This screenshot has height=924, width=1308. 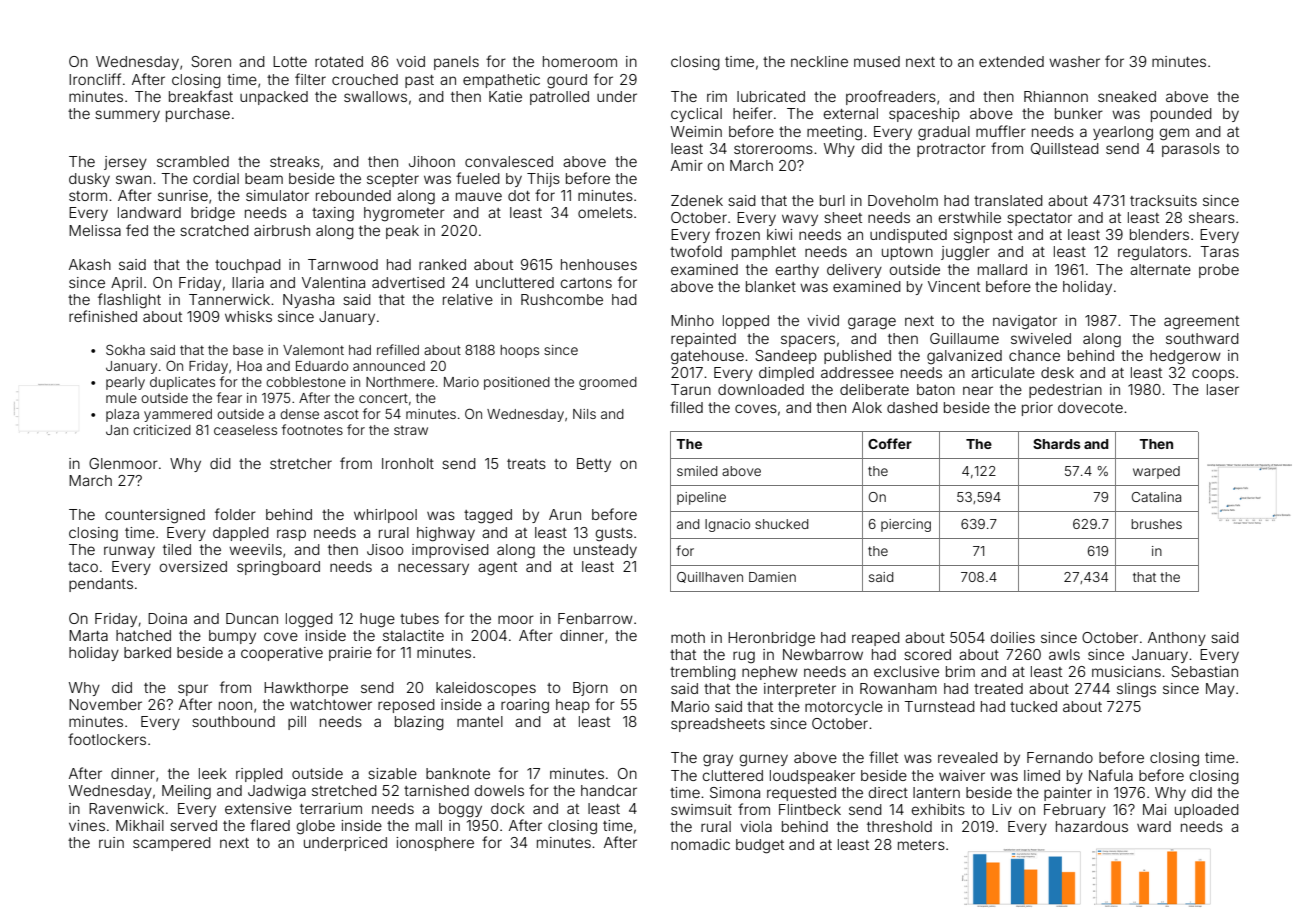 What do you see at coordinates (924, 115) in the screenshot?
I see `spaceship` at bounding box center [924, 115].
